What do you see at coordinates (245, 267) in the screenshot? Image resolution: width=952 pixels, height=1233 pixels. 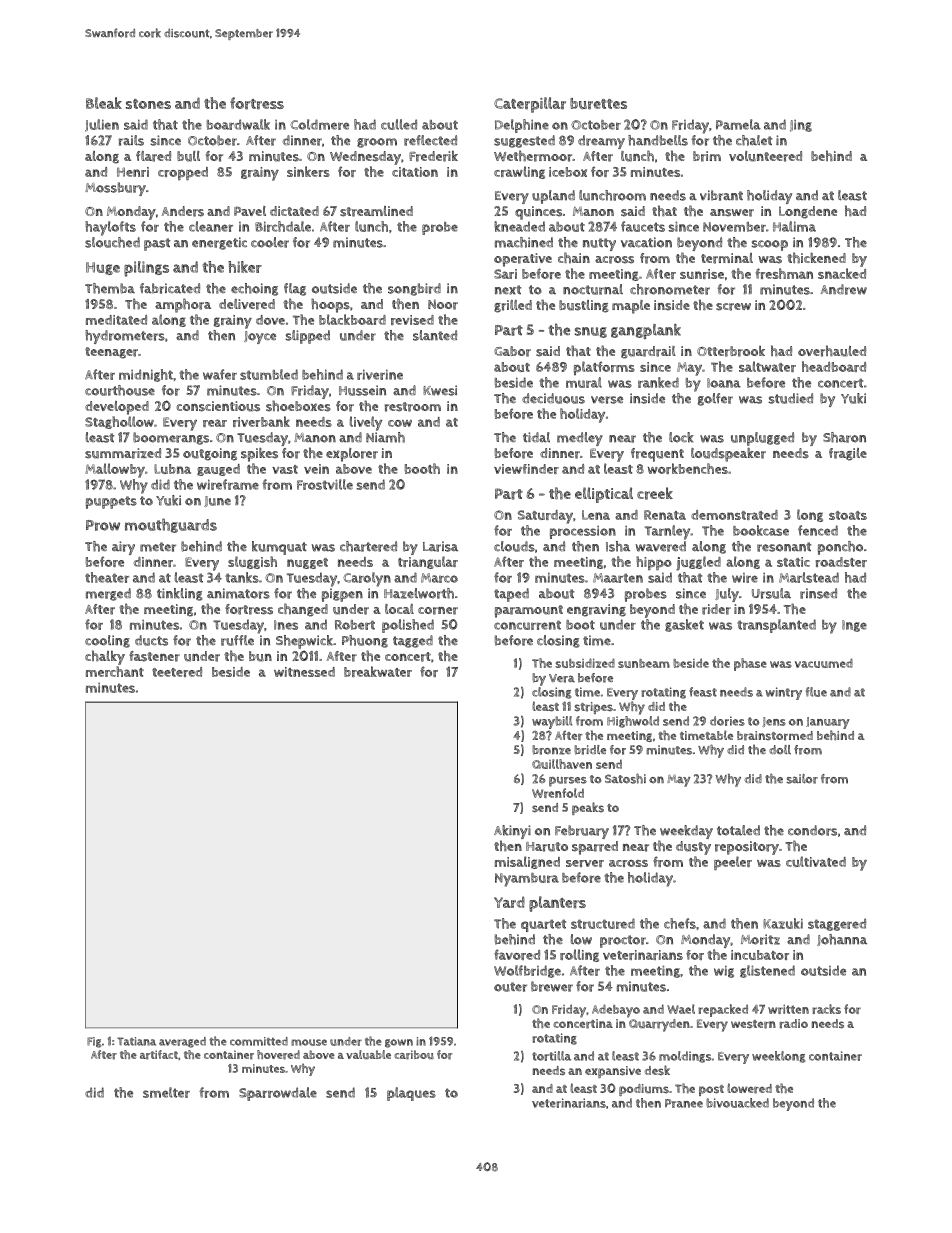 I see `hiker` at bounding box center [245, 267].
